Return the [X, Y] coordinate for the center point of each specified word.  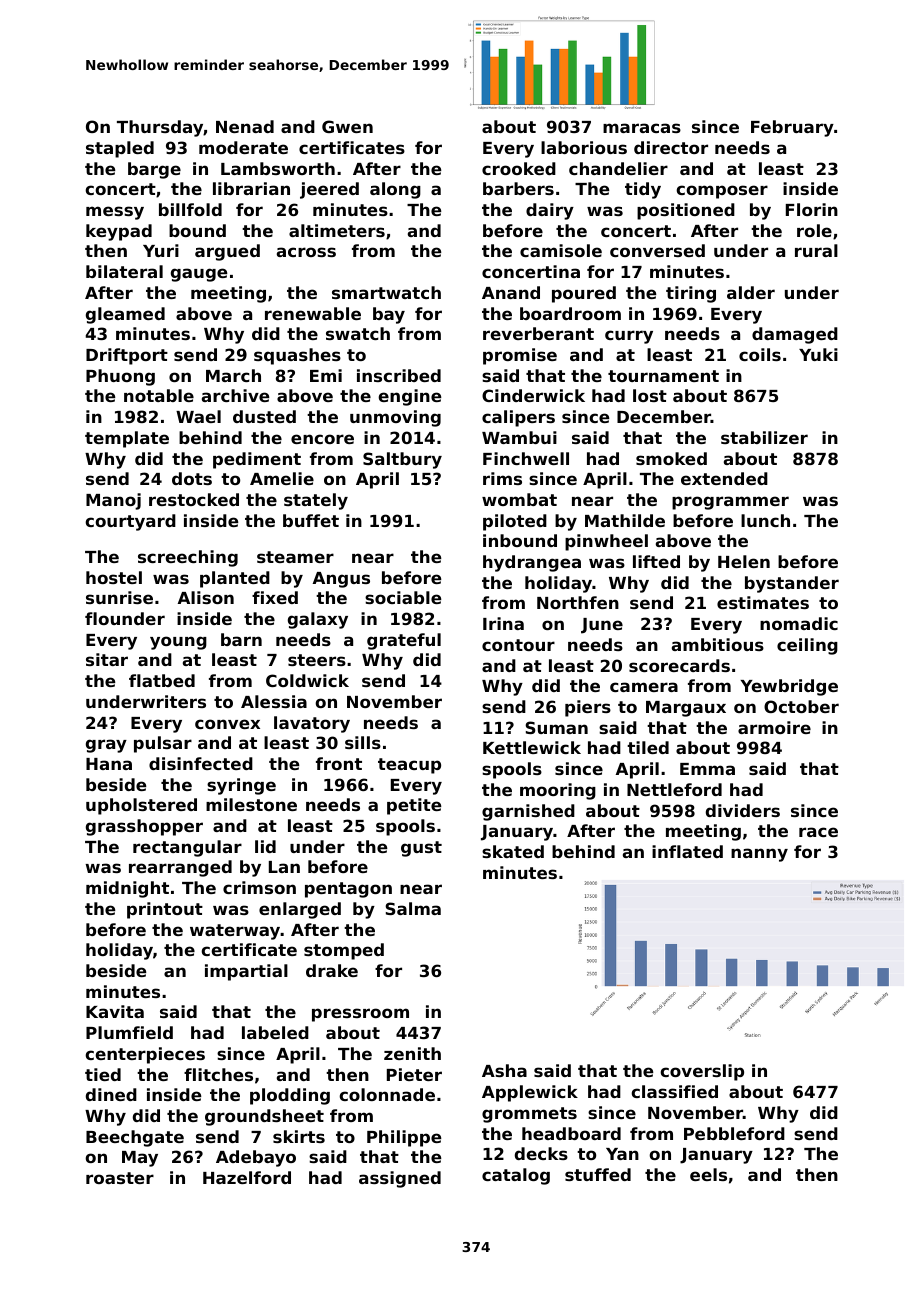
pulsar [163, 744]
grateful [404, 641]
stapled [120, 149]
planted [235, 579]
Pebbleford [734, 1133]
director [671, 147]
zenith [412, 1053]
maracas [642, 128]
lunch [765, 520]
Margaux [686, 709]
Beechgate [135, 1138]
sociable [403, 597]
